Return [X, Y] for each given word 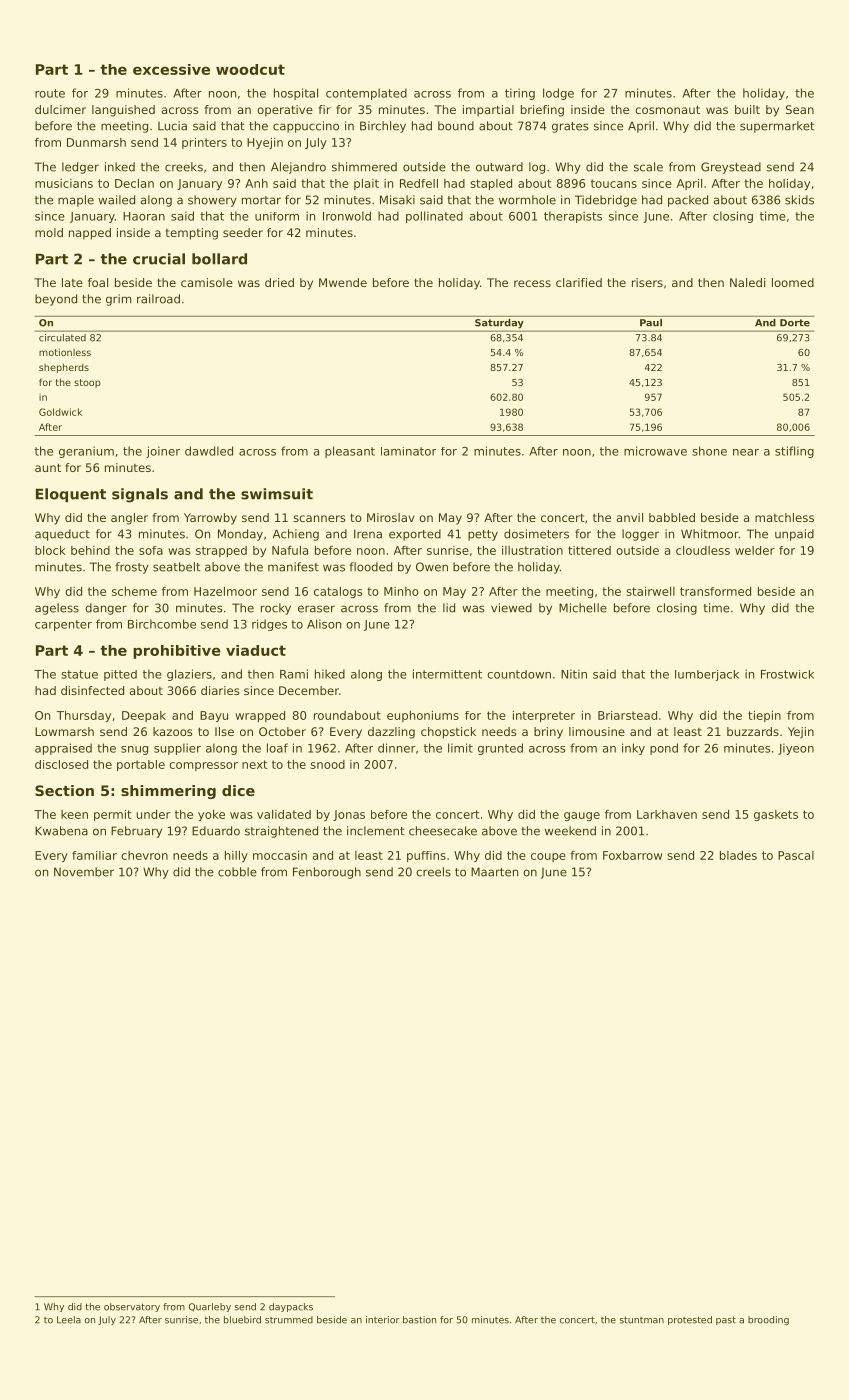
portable [141, 765]
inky [633, 749]
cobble [237, 872]
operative [285, 111]
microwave [655, 451]
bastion [419, 1320]
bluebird [242, 1320]
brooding [768, 1320]
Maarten [494, 872]
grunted [500, 749]
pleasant [350, 452]
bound [456, 126]
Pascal [796, 855]
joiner [163, 452]
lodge [558, 94]
